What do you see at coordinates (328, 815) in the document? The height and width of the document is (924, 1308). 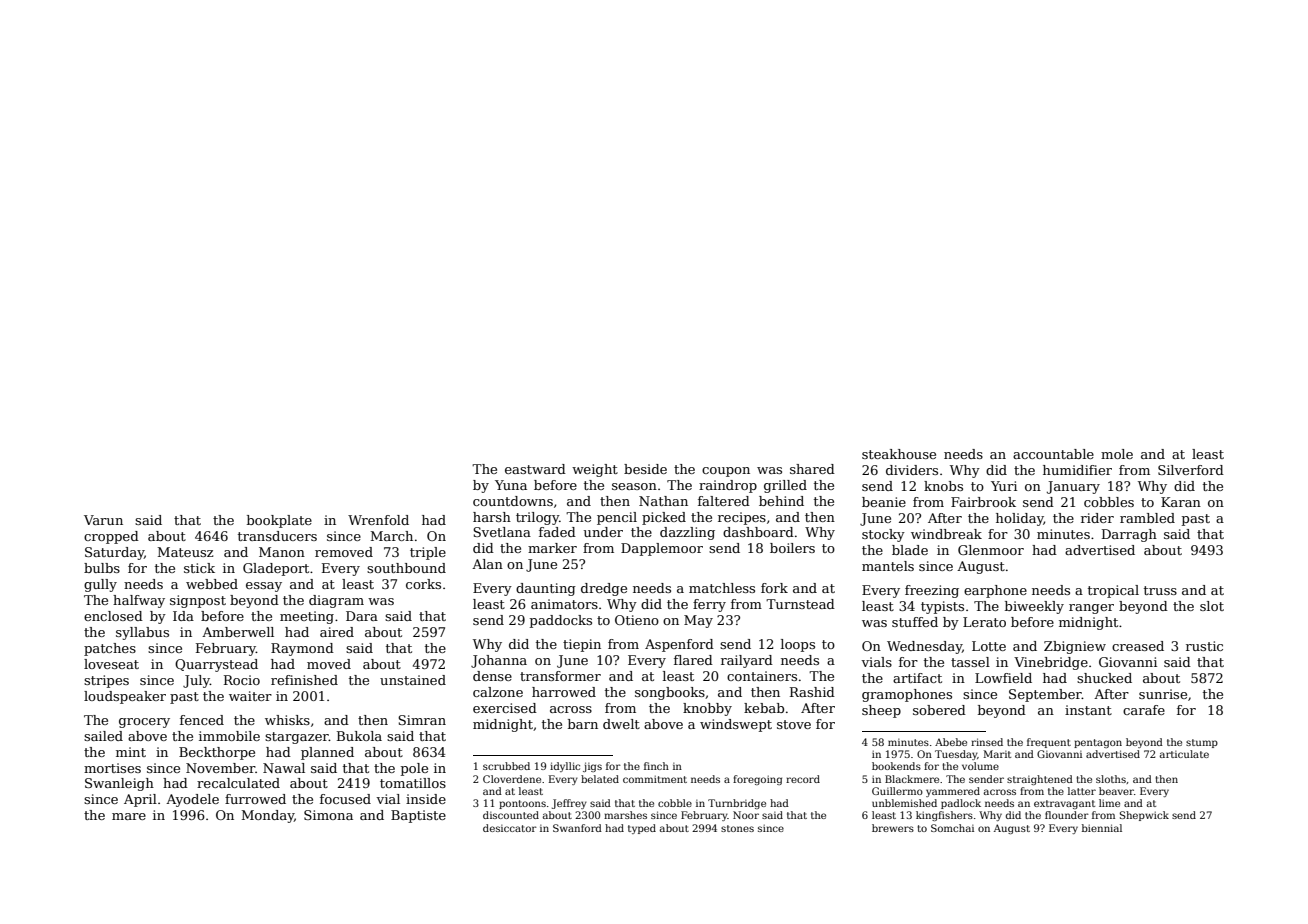 I see `Simona` at bounding box center [328, 815].
